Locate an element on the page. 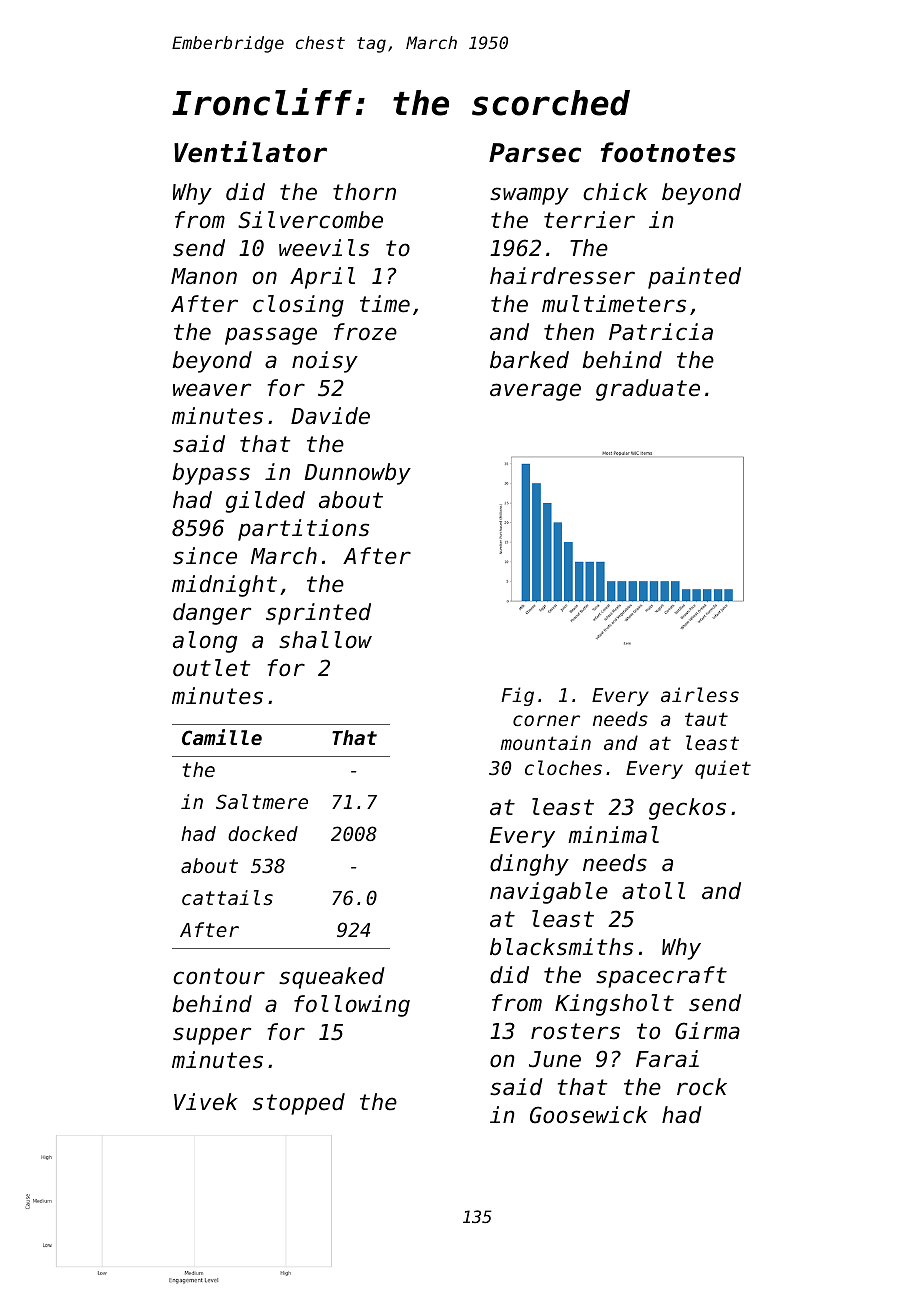  shallow is located at coordinates (325, 640).
